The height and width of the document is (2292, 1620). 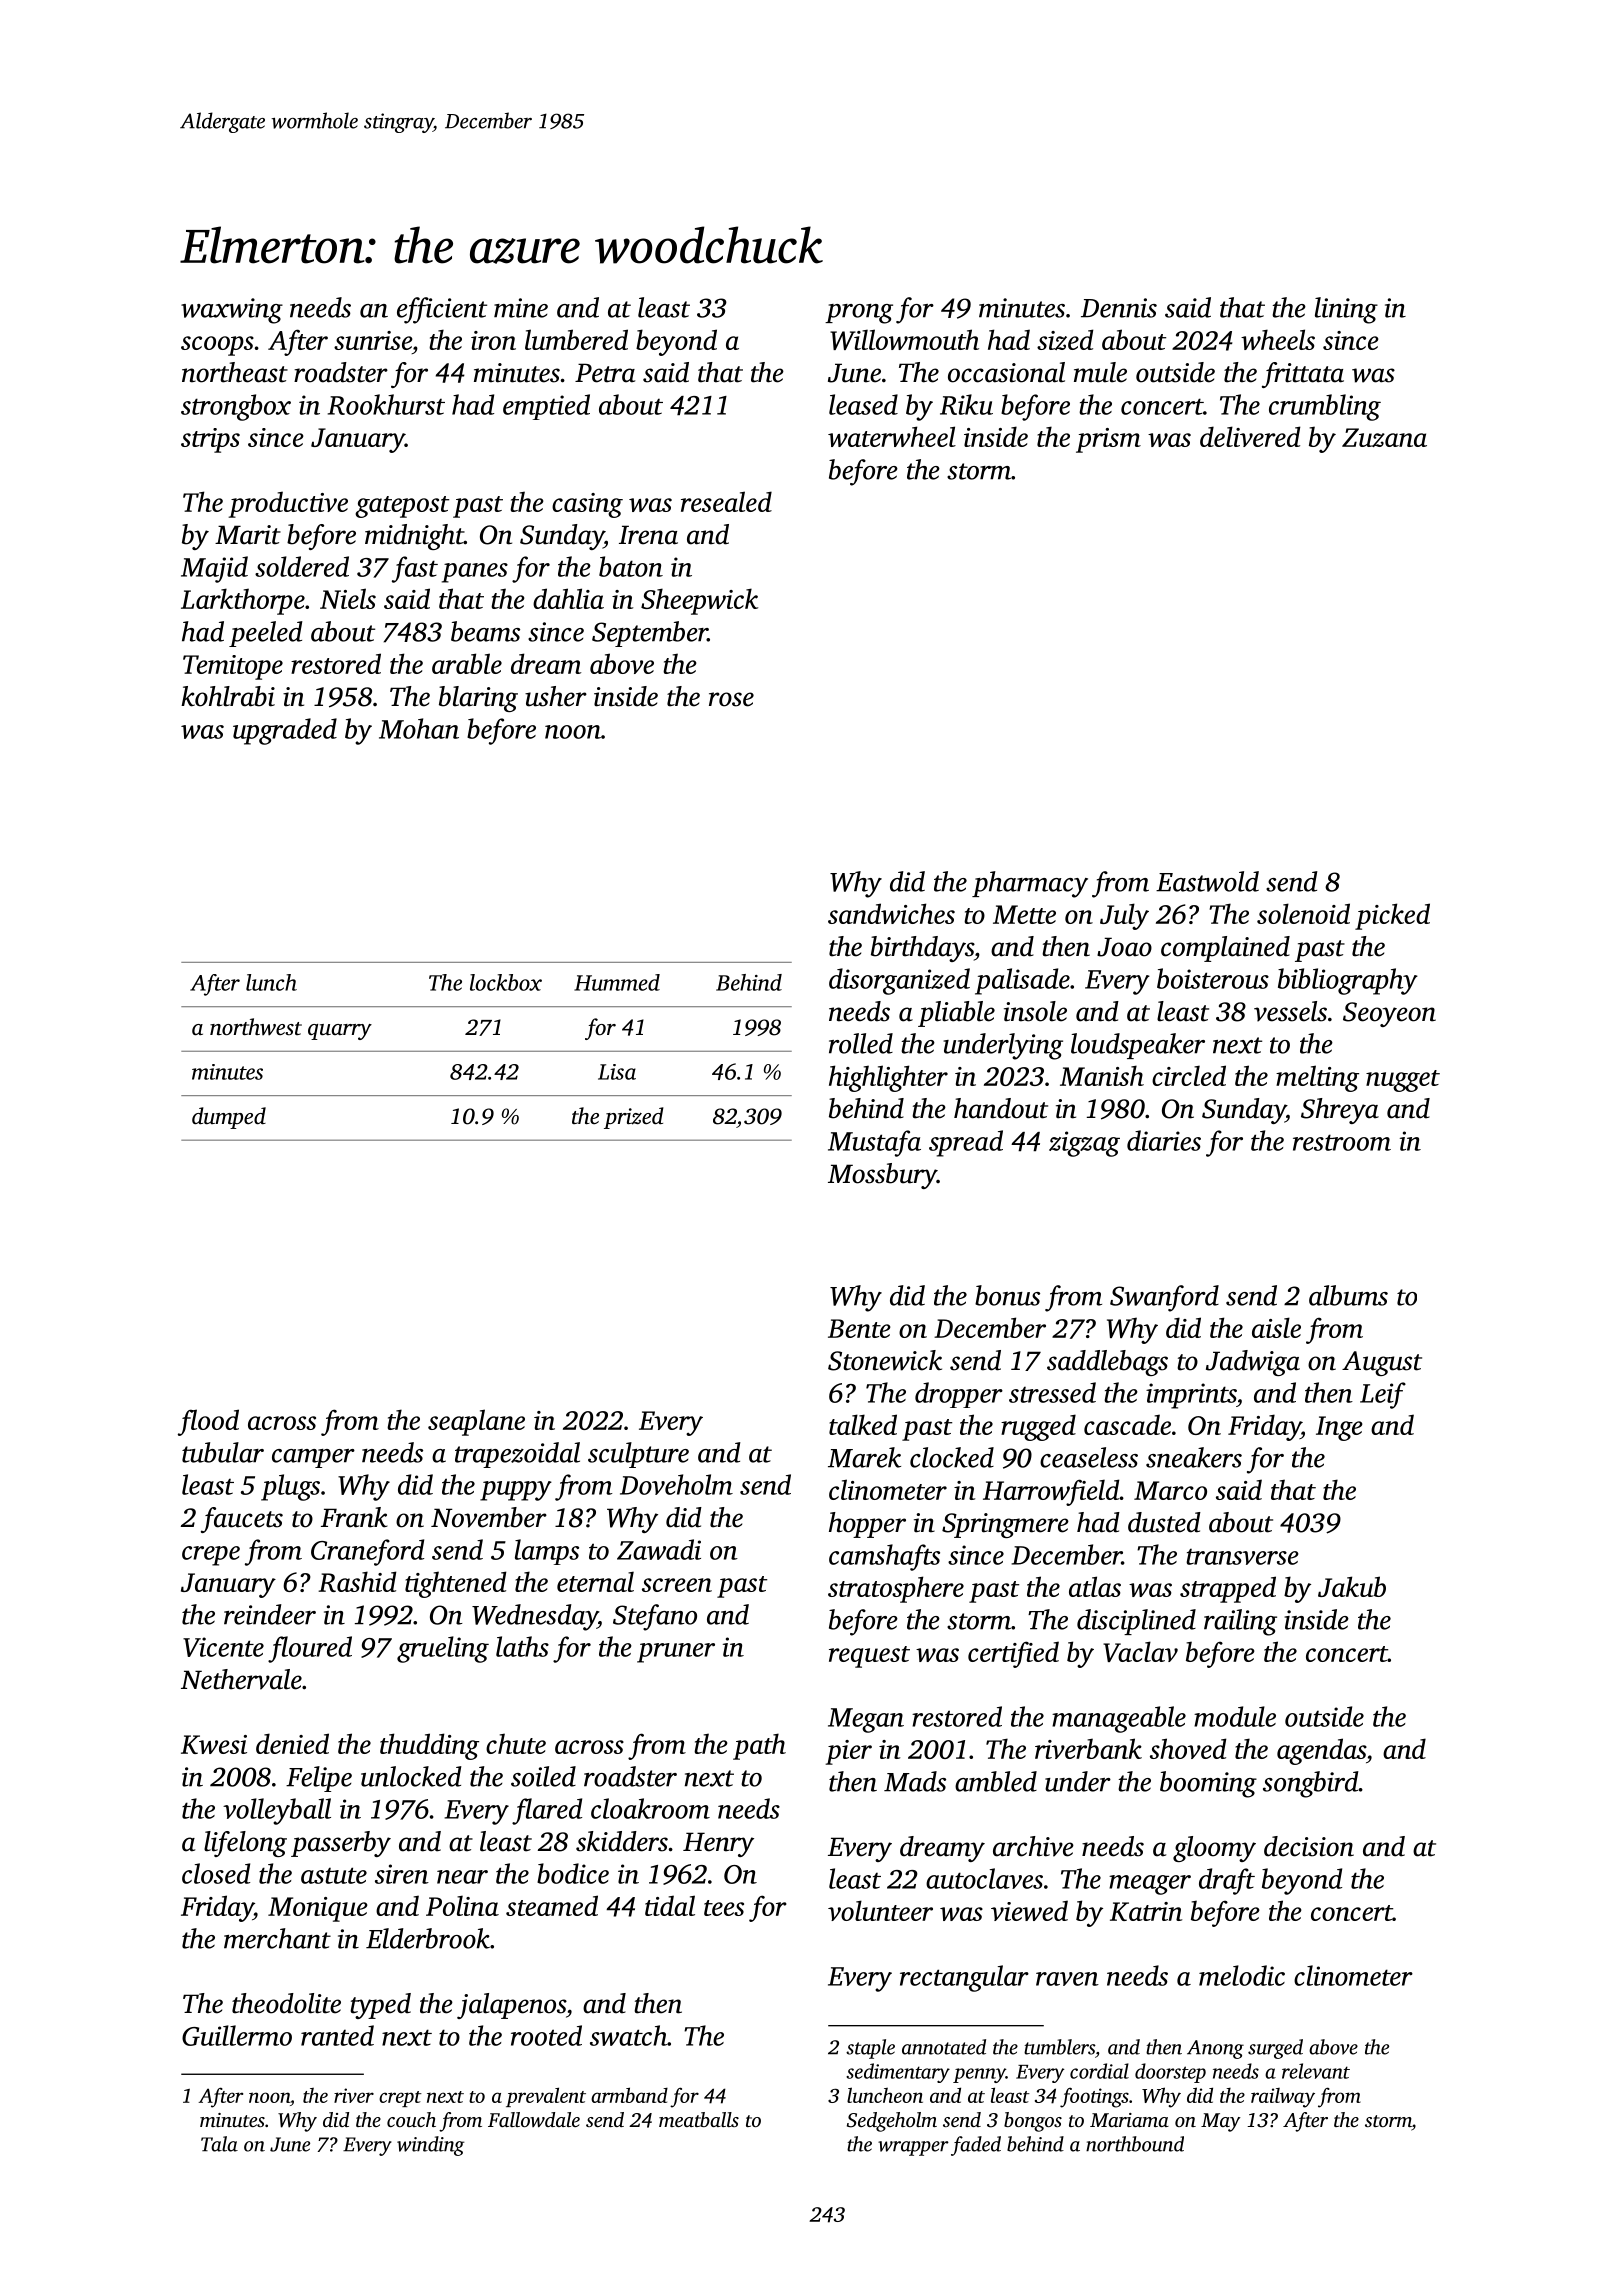 What do you see at coordinates (1207, 881) in the document?
I see `Eastwold` at bounding box center [1207, 881].
